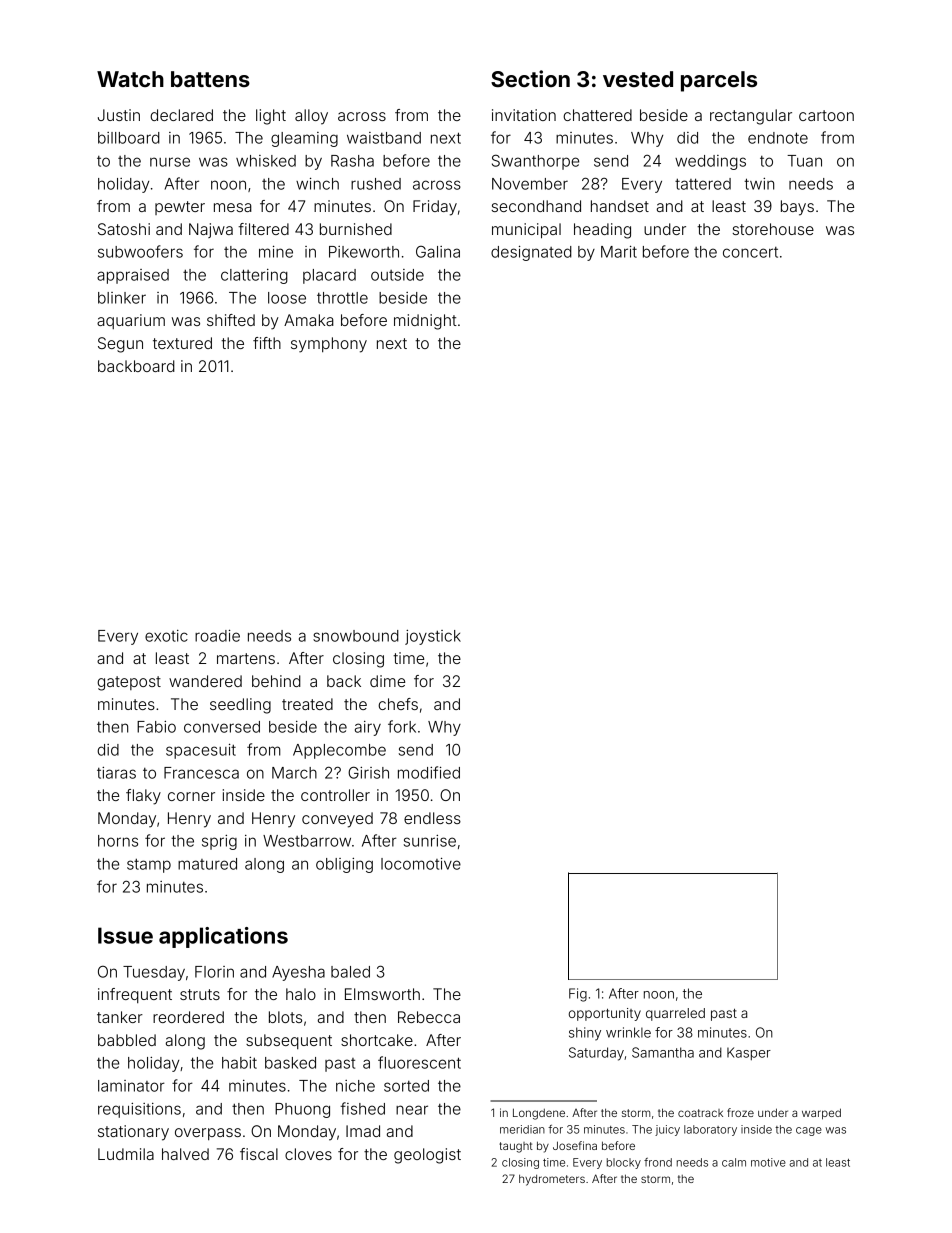  What do you see at coordinates (433, 637) in the document?
I see `joystick` at bounding box center [433, 637].
